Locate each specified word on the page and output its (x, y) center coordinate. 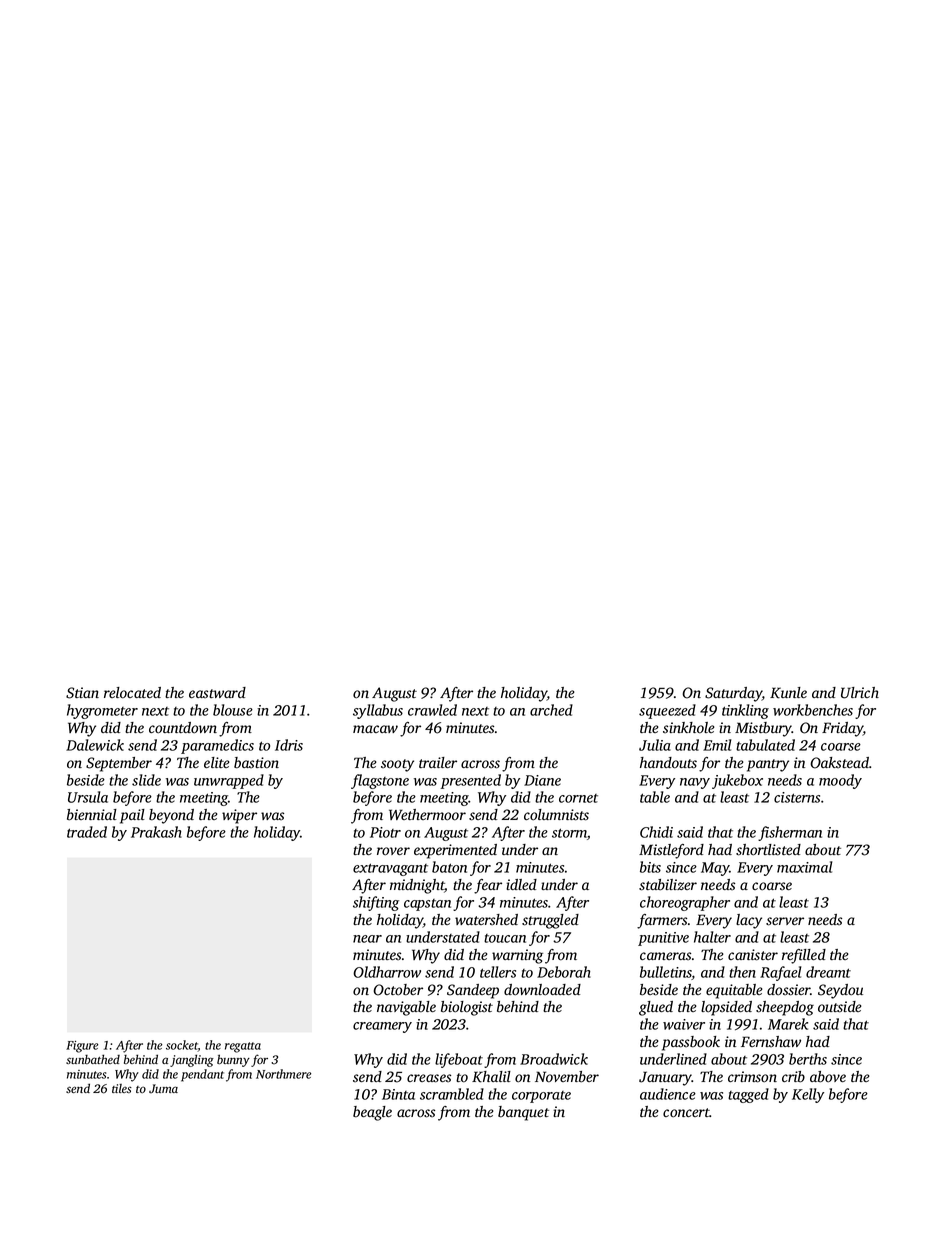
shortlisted (768, 850)
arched (551, 710)
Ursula (88, 797)
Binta (398, 1094)
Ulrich (860, 693)
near (367, 939)
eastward (217, 693)
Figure (82, 1047)
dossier (788, 990)
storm (569, 833)
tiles (122, 1088)
